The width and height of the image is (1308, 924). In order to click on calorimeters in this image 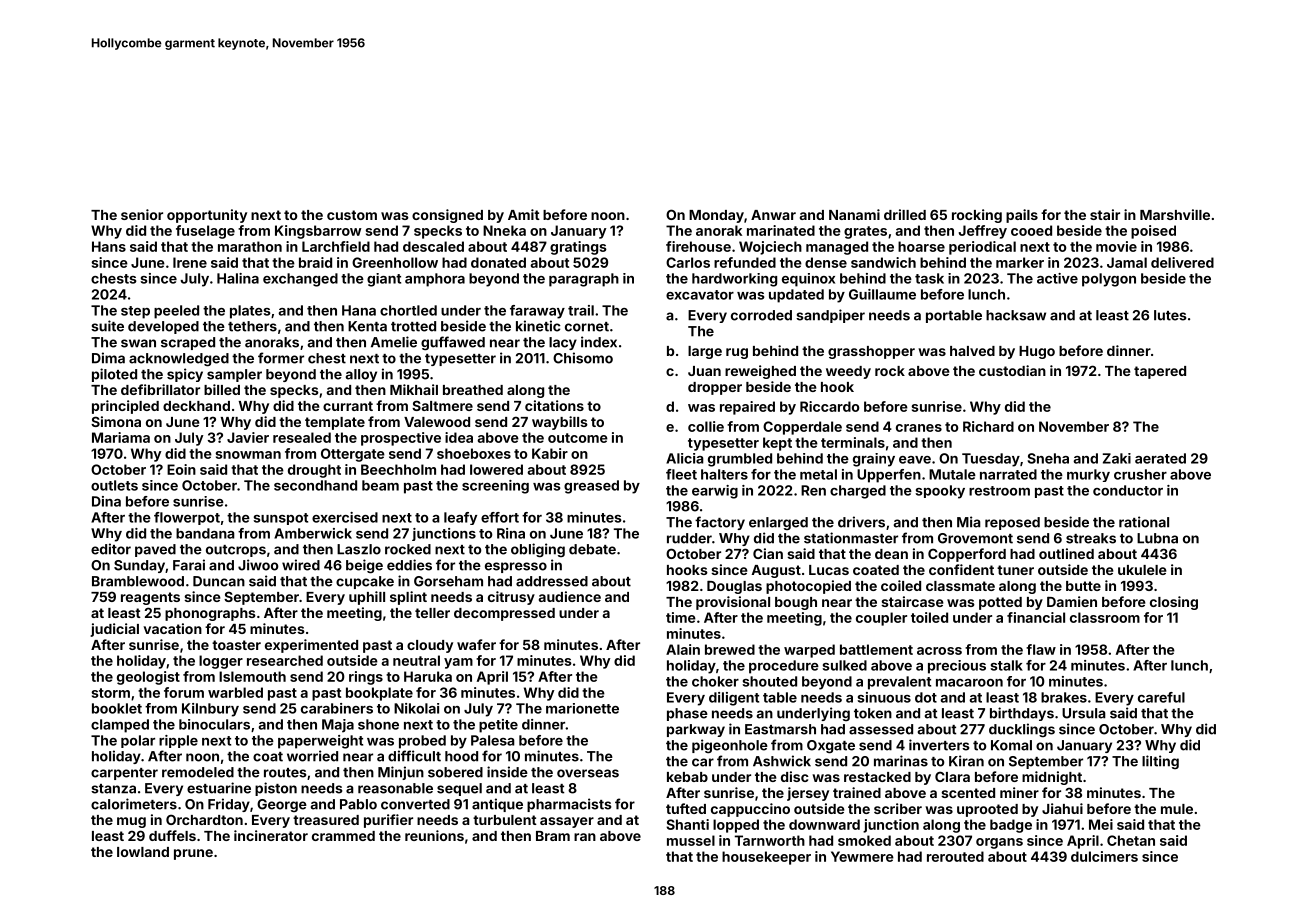, I will do `click(134, 804)`.
